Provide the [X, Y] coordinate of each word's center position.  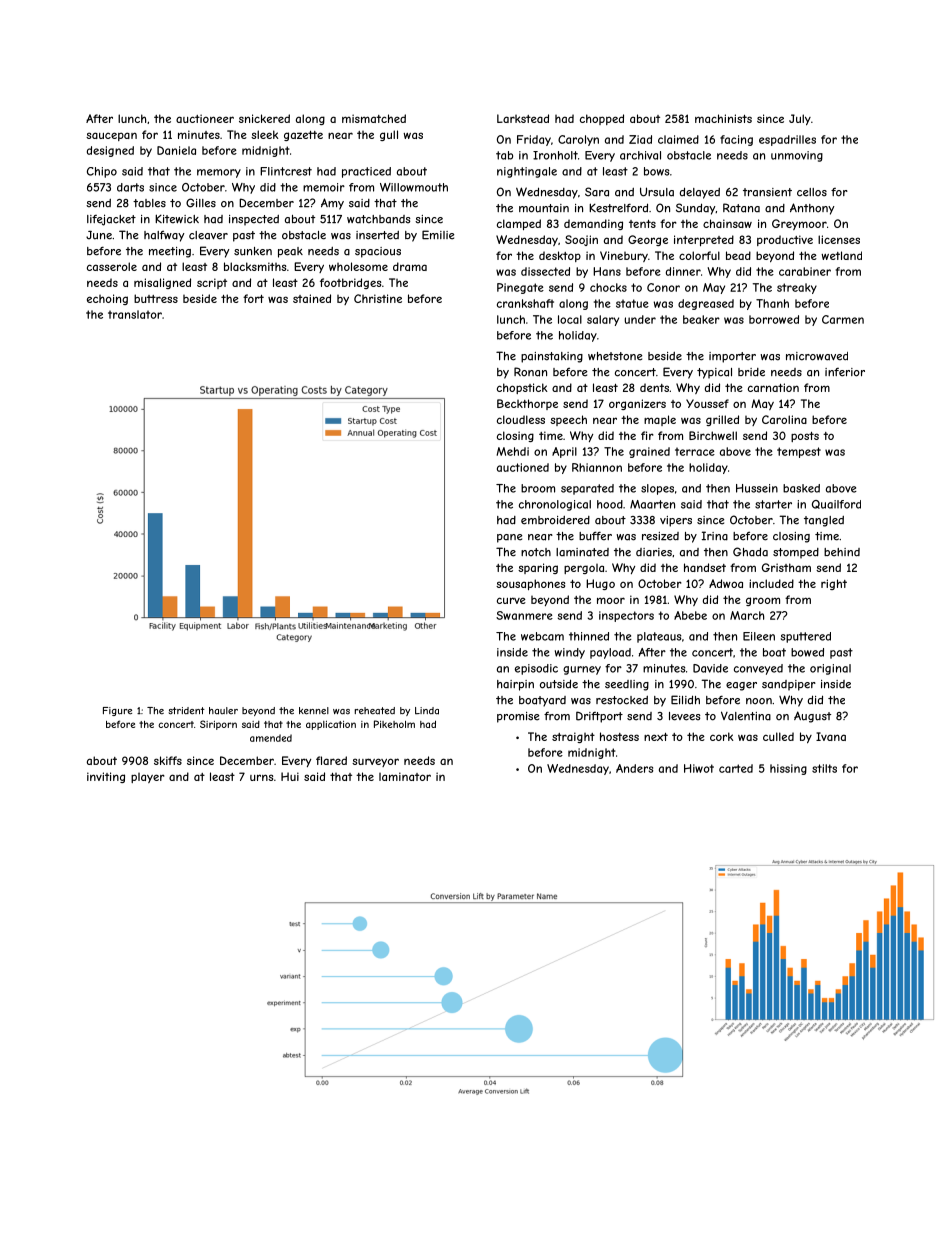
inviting [106, 777]
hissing [788, 769]
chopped [602, 119]
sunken [253, 251]
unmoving [797, 156]
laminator [405, 776]
